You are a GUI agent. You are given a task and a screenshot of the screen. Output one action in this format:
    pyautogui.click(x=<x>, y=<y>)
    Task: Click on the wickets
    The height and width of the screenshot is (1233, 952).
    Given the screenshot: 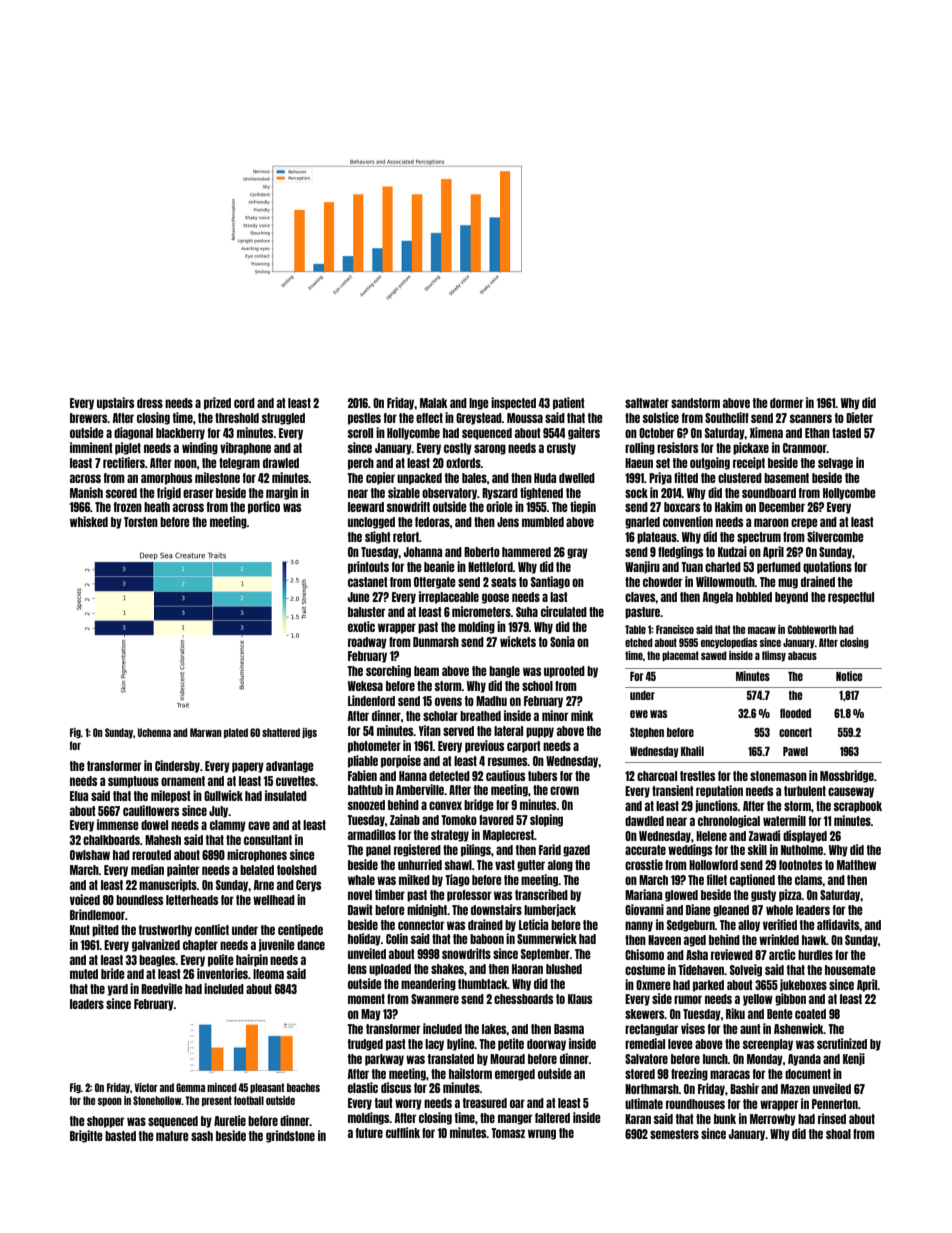 What is the action you would take?
    pyautogui.click(x=518, y=641)
